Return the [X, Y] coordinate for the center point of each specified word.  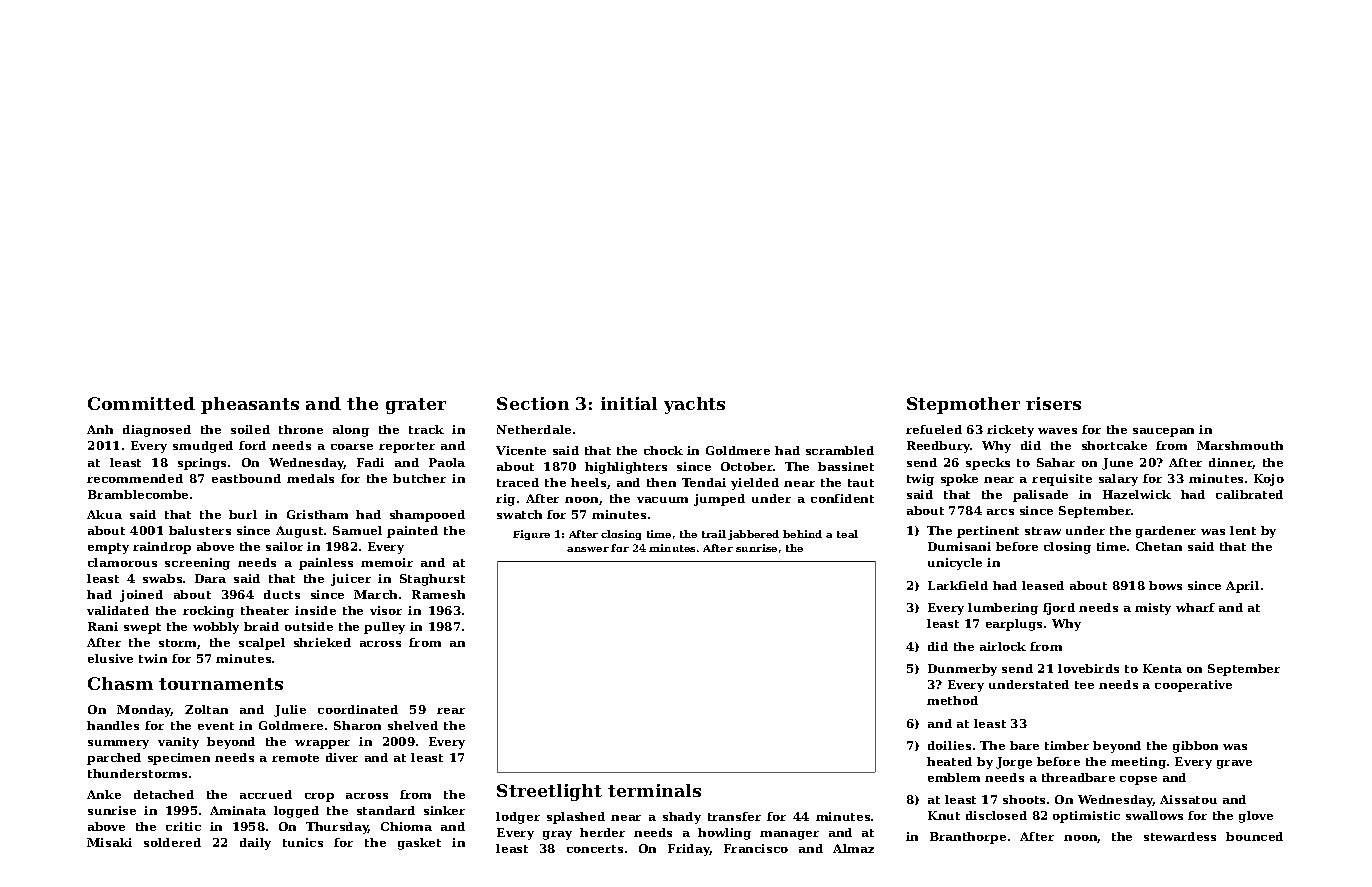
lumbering [1003, 609]
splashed [576, 818]
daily [255, 844]
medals [310, 478]
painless [326, 564]
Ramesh [438, 594]
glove [1256, 817]
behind [802, 534]
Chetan [1159, 546]
